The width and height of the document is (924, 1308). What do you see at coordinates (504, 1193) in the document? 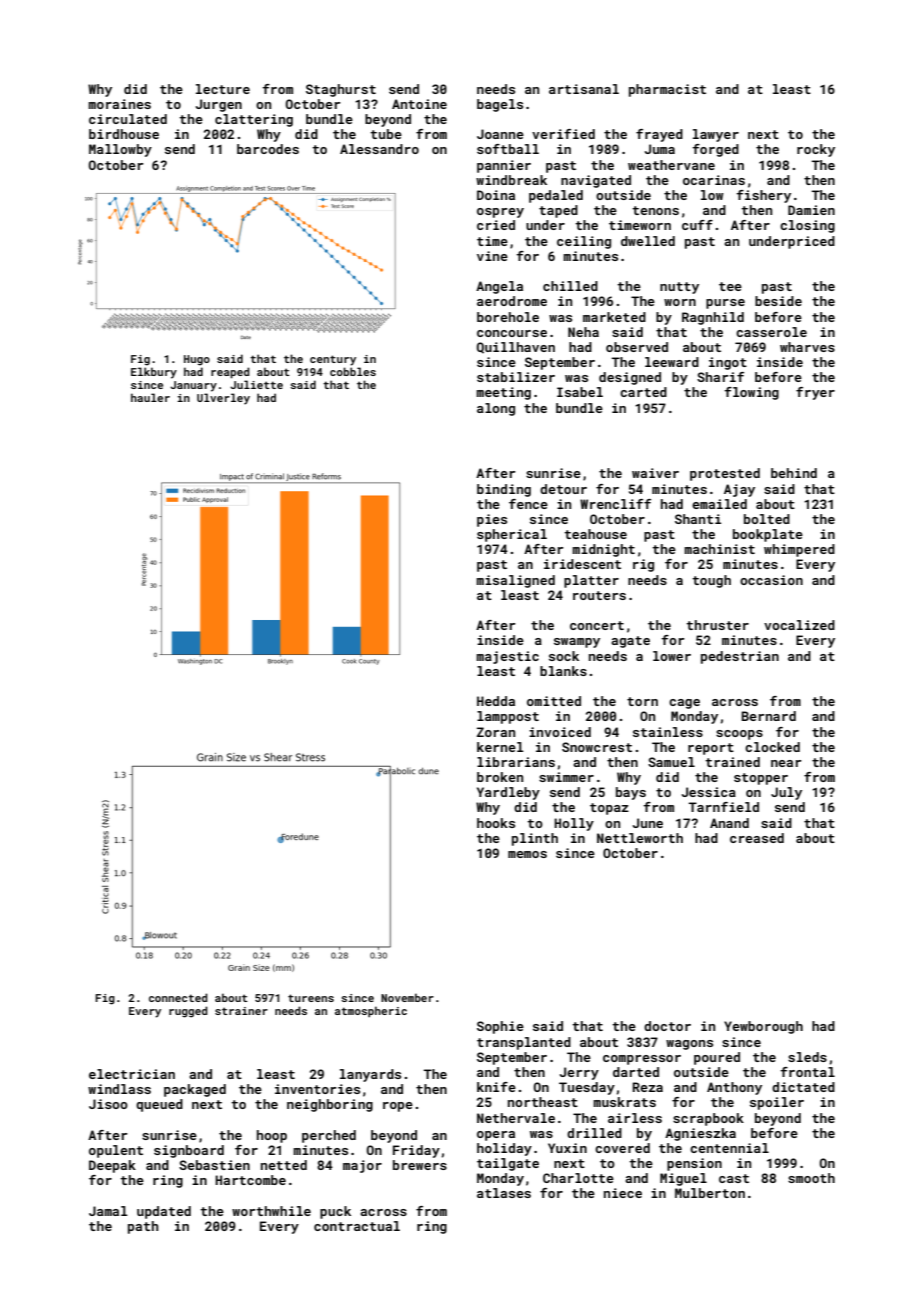
I see `atlases` at bounding box center [504, 1193].
